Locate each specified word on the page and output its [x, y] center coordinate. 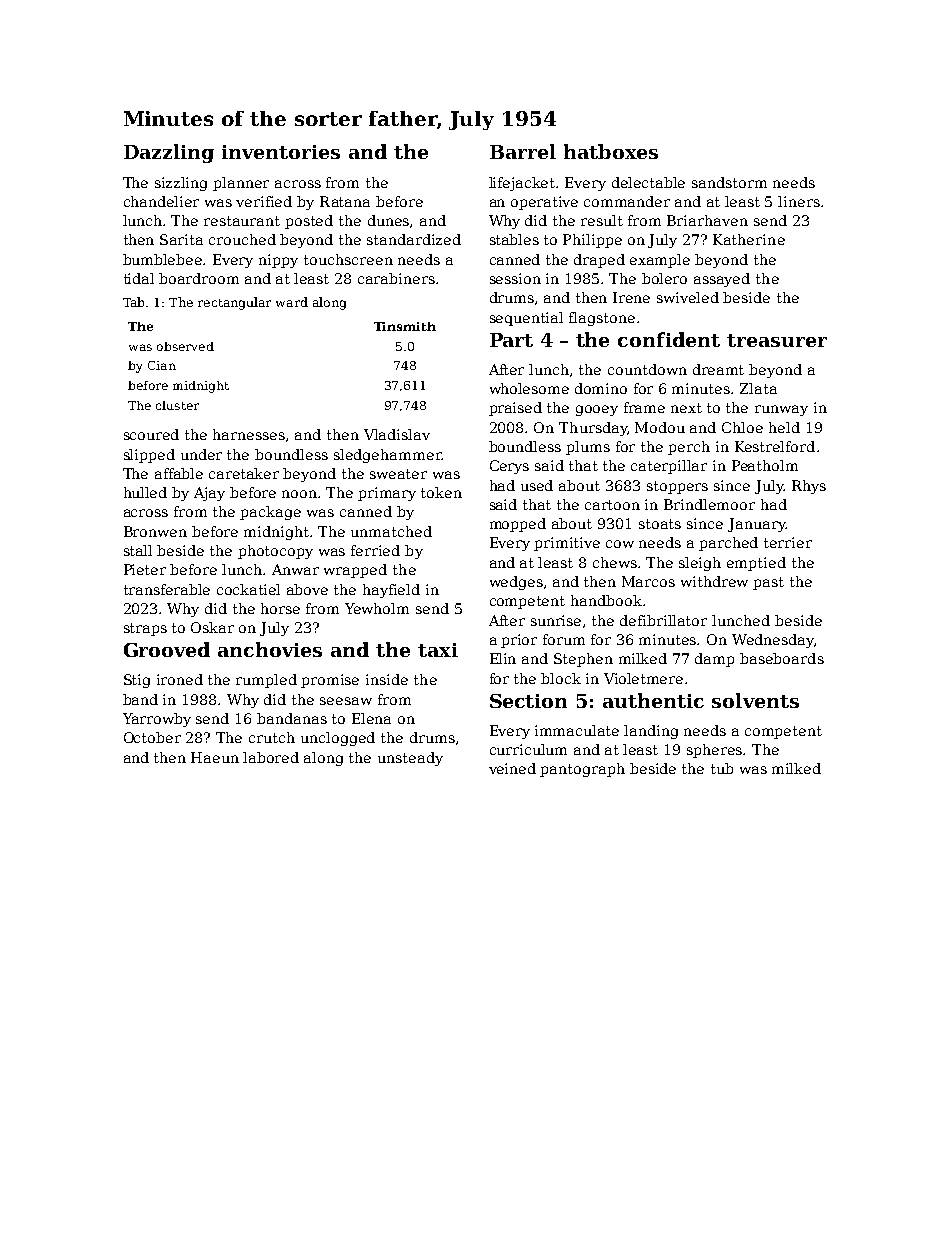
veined [512, 768]
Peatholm [765, 465]
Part [511, 340]
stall [138, 550]
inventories [281, 152]
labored [271, 757]
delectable [648, 182]
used [537, 485]
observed [185, 346]
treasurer [777, 340]
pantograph [582, 770]
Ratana [345, 201]
